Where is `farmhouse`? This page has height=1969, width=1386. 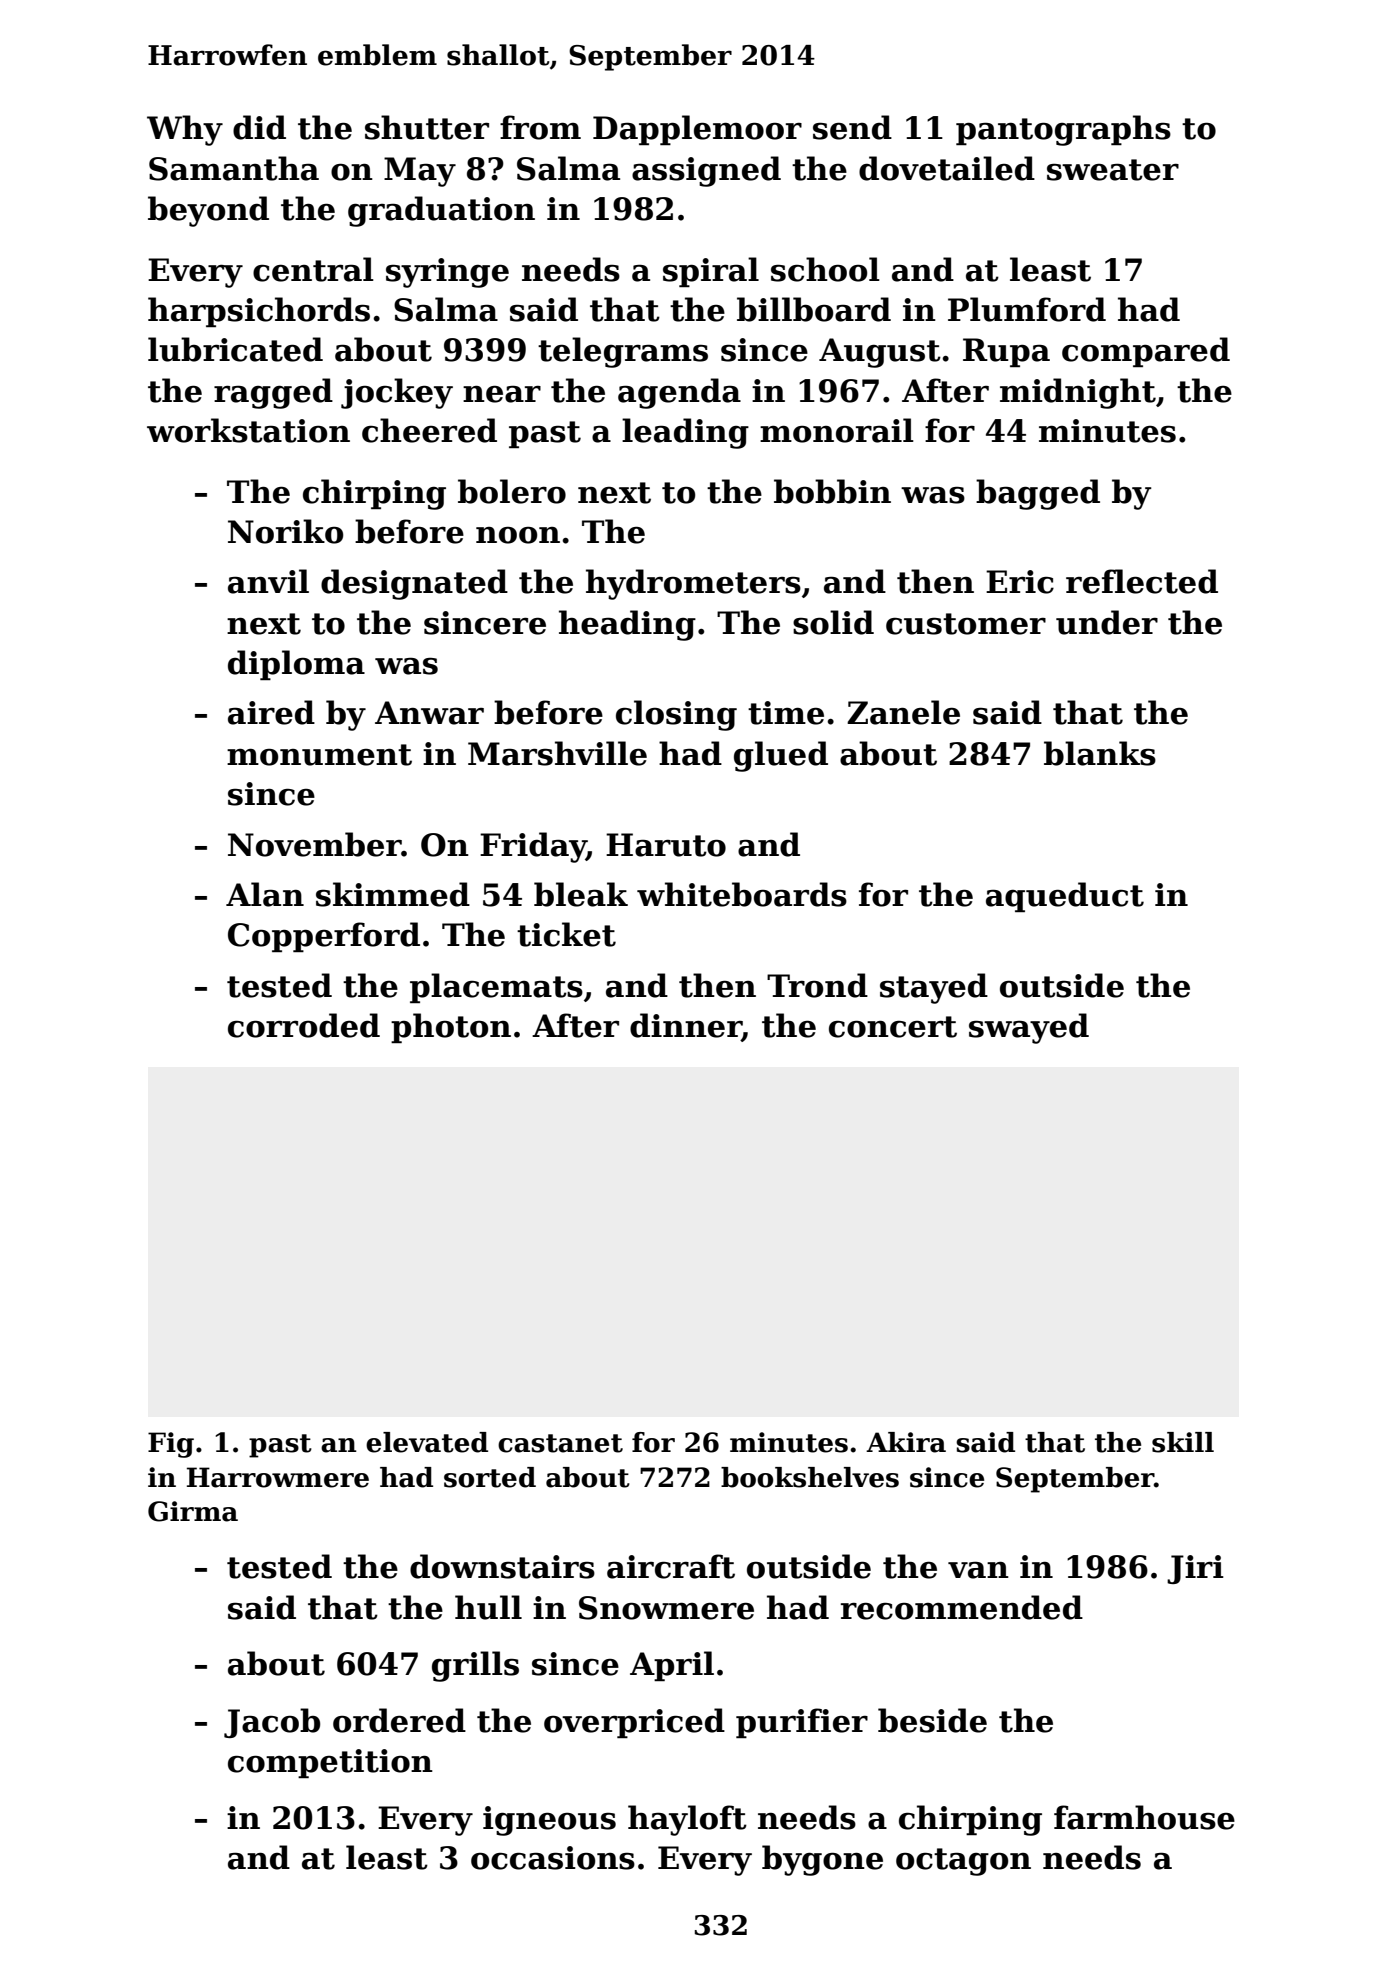
farmhouse is located at coordinates (1144, 1817).
